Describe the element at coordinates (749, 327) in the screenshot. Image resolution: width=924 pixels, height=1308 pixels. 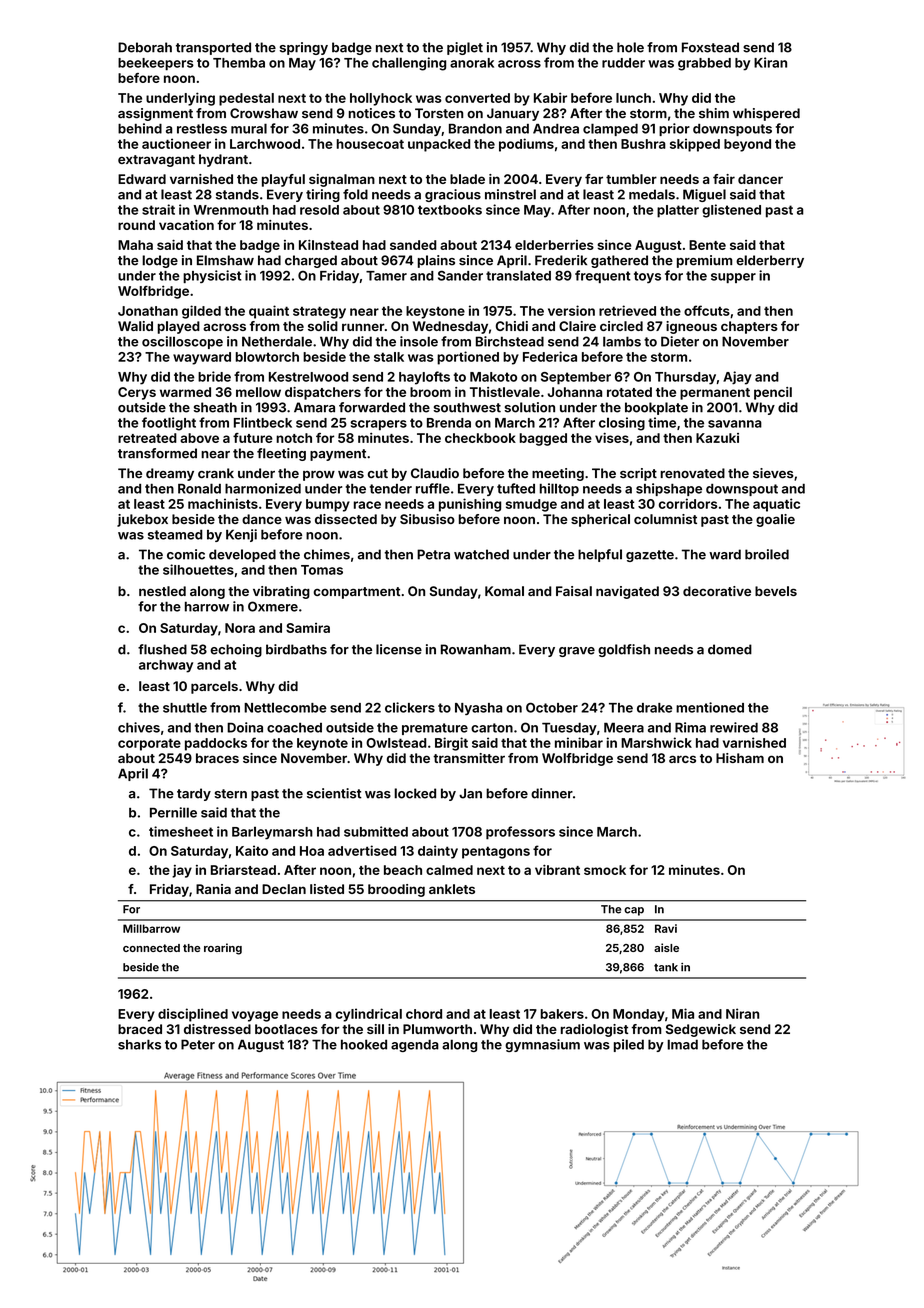
I see `chapters` at that location.
